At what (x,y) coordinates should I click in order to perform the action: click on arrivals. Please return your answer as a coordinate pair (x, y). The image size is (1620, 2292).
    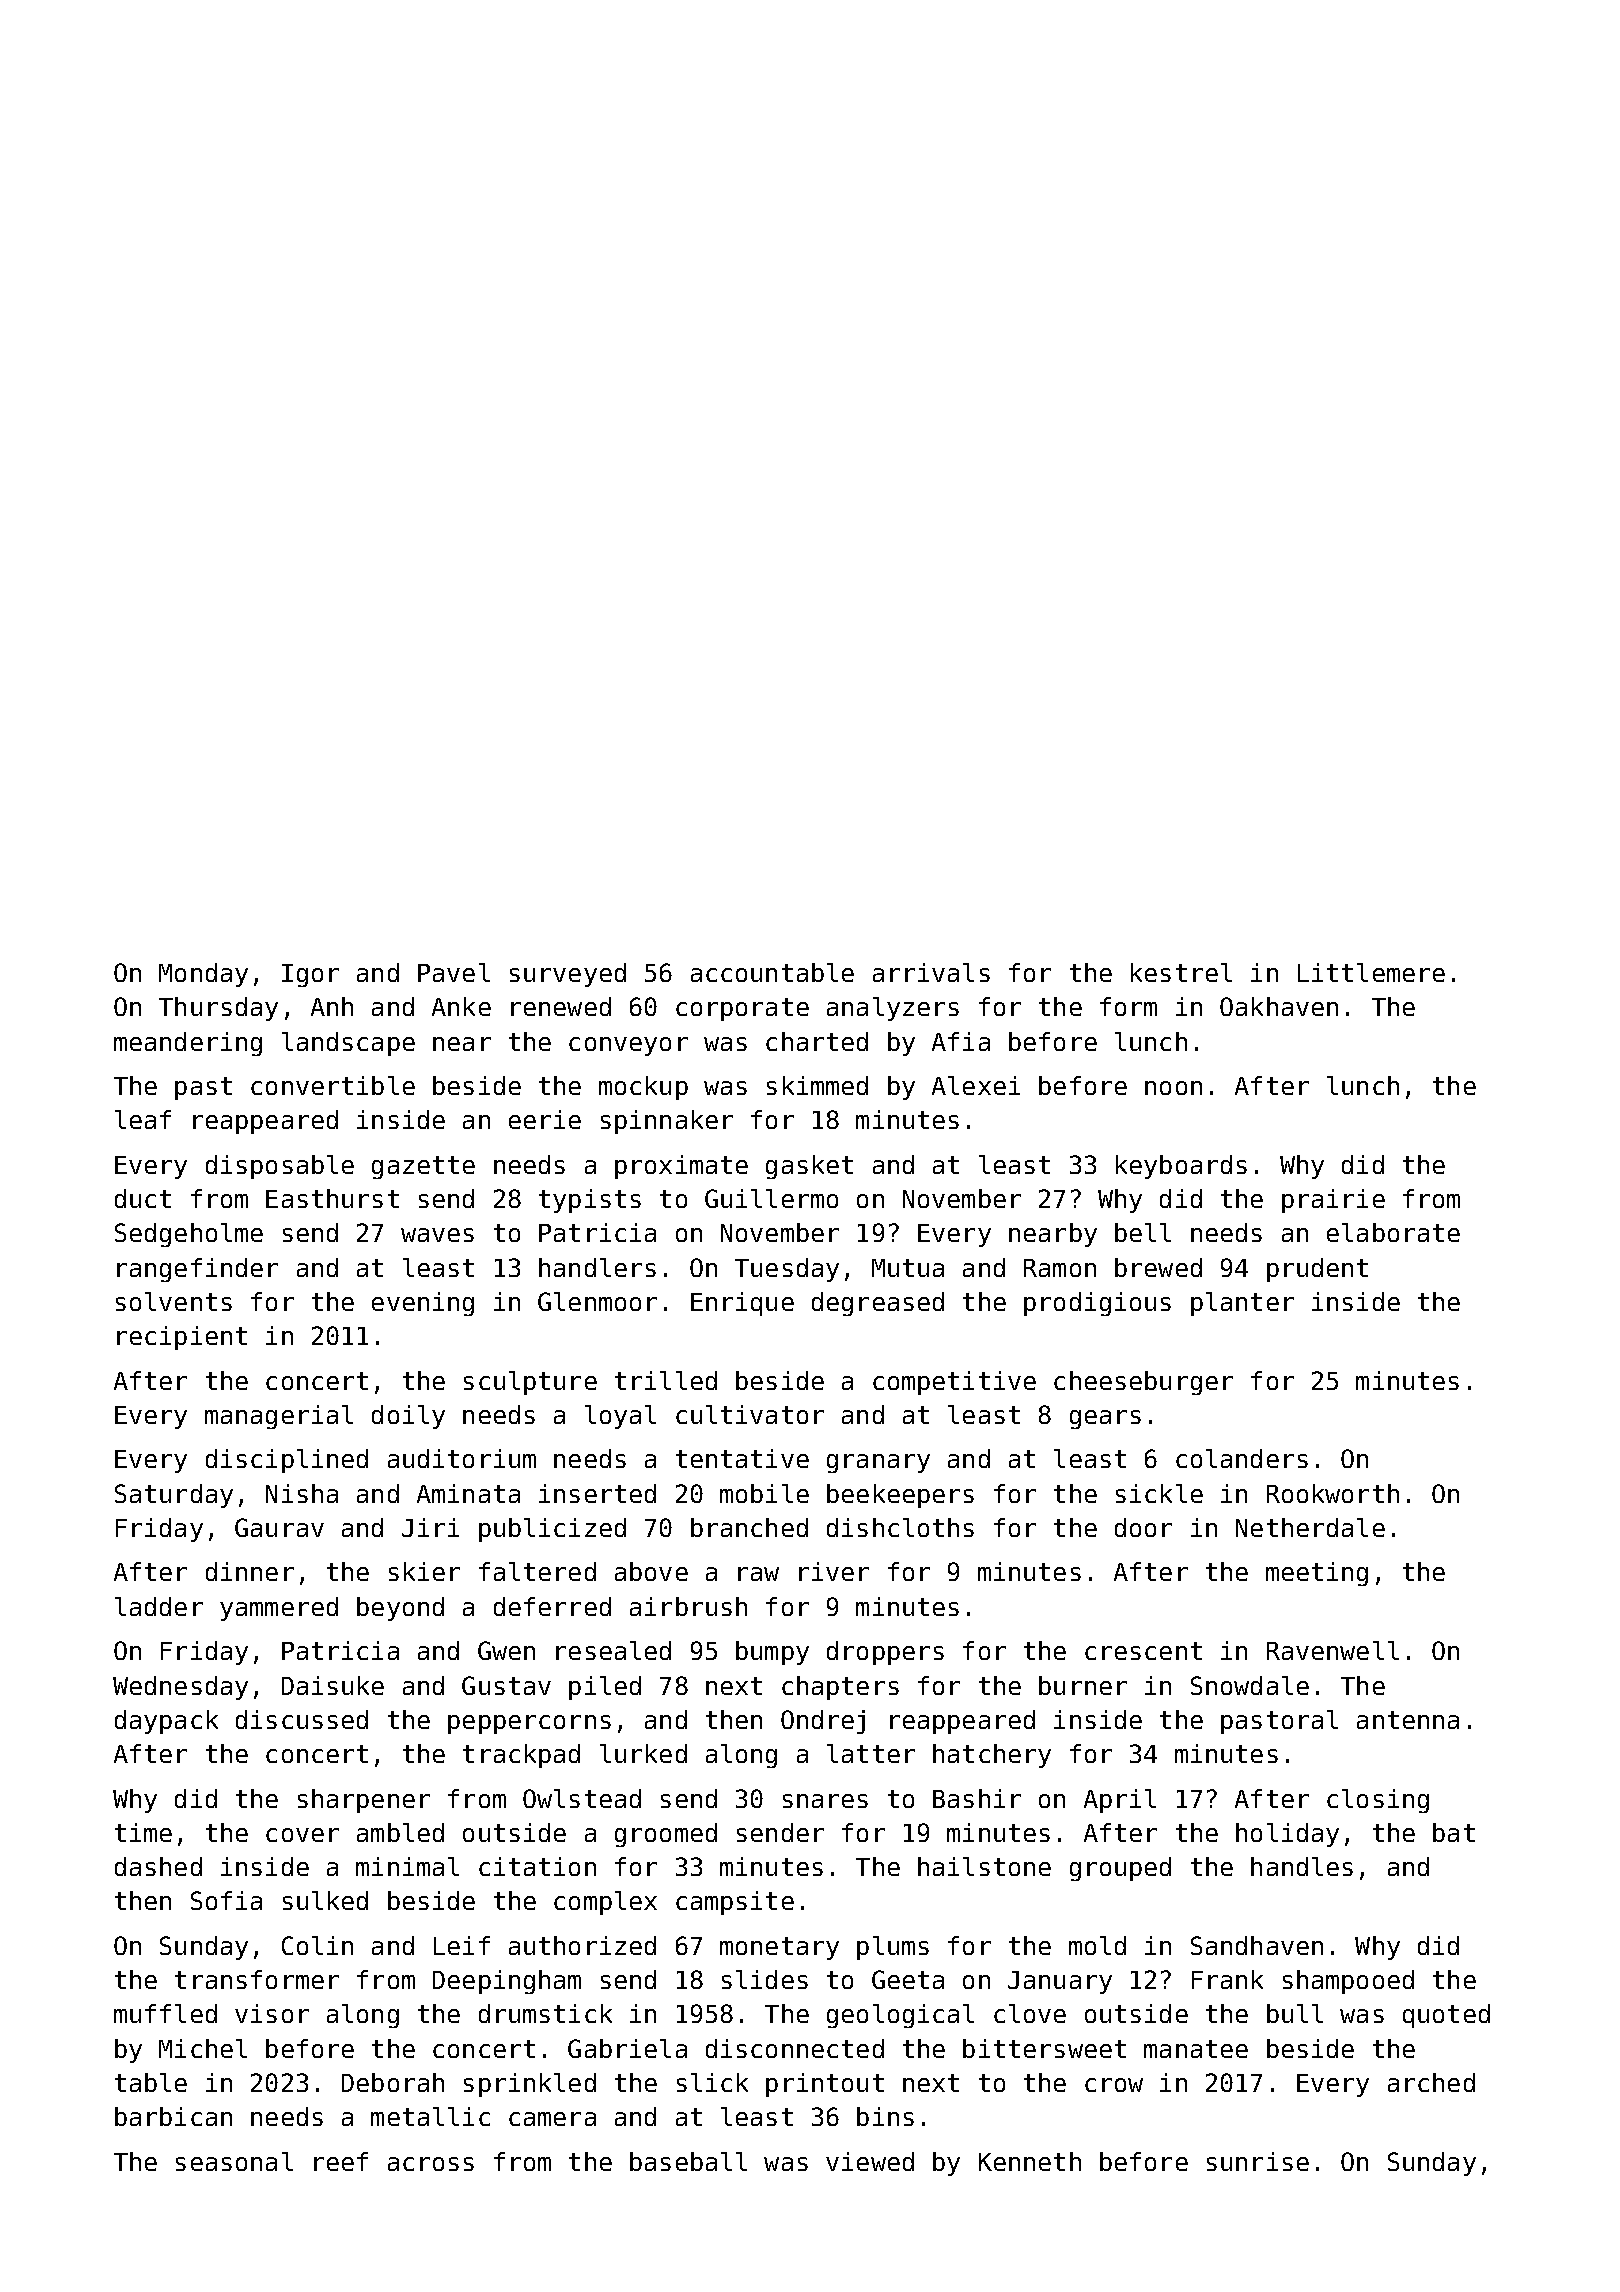
    Looking at the image, I should click on (931, 972).
